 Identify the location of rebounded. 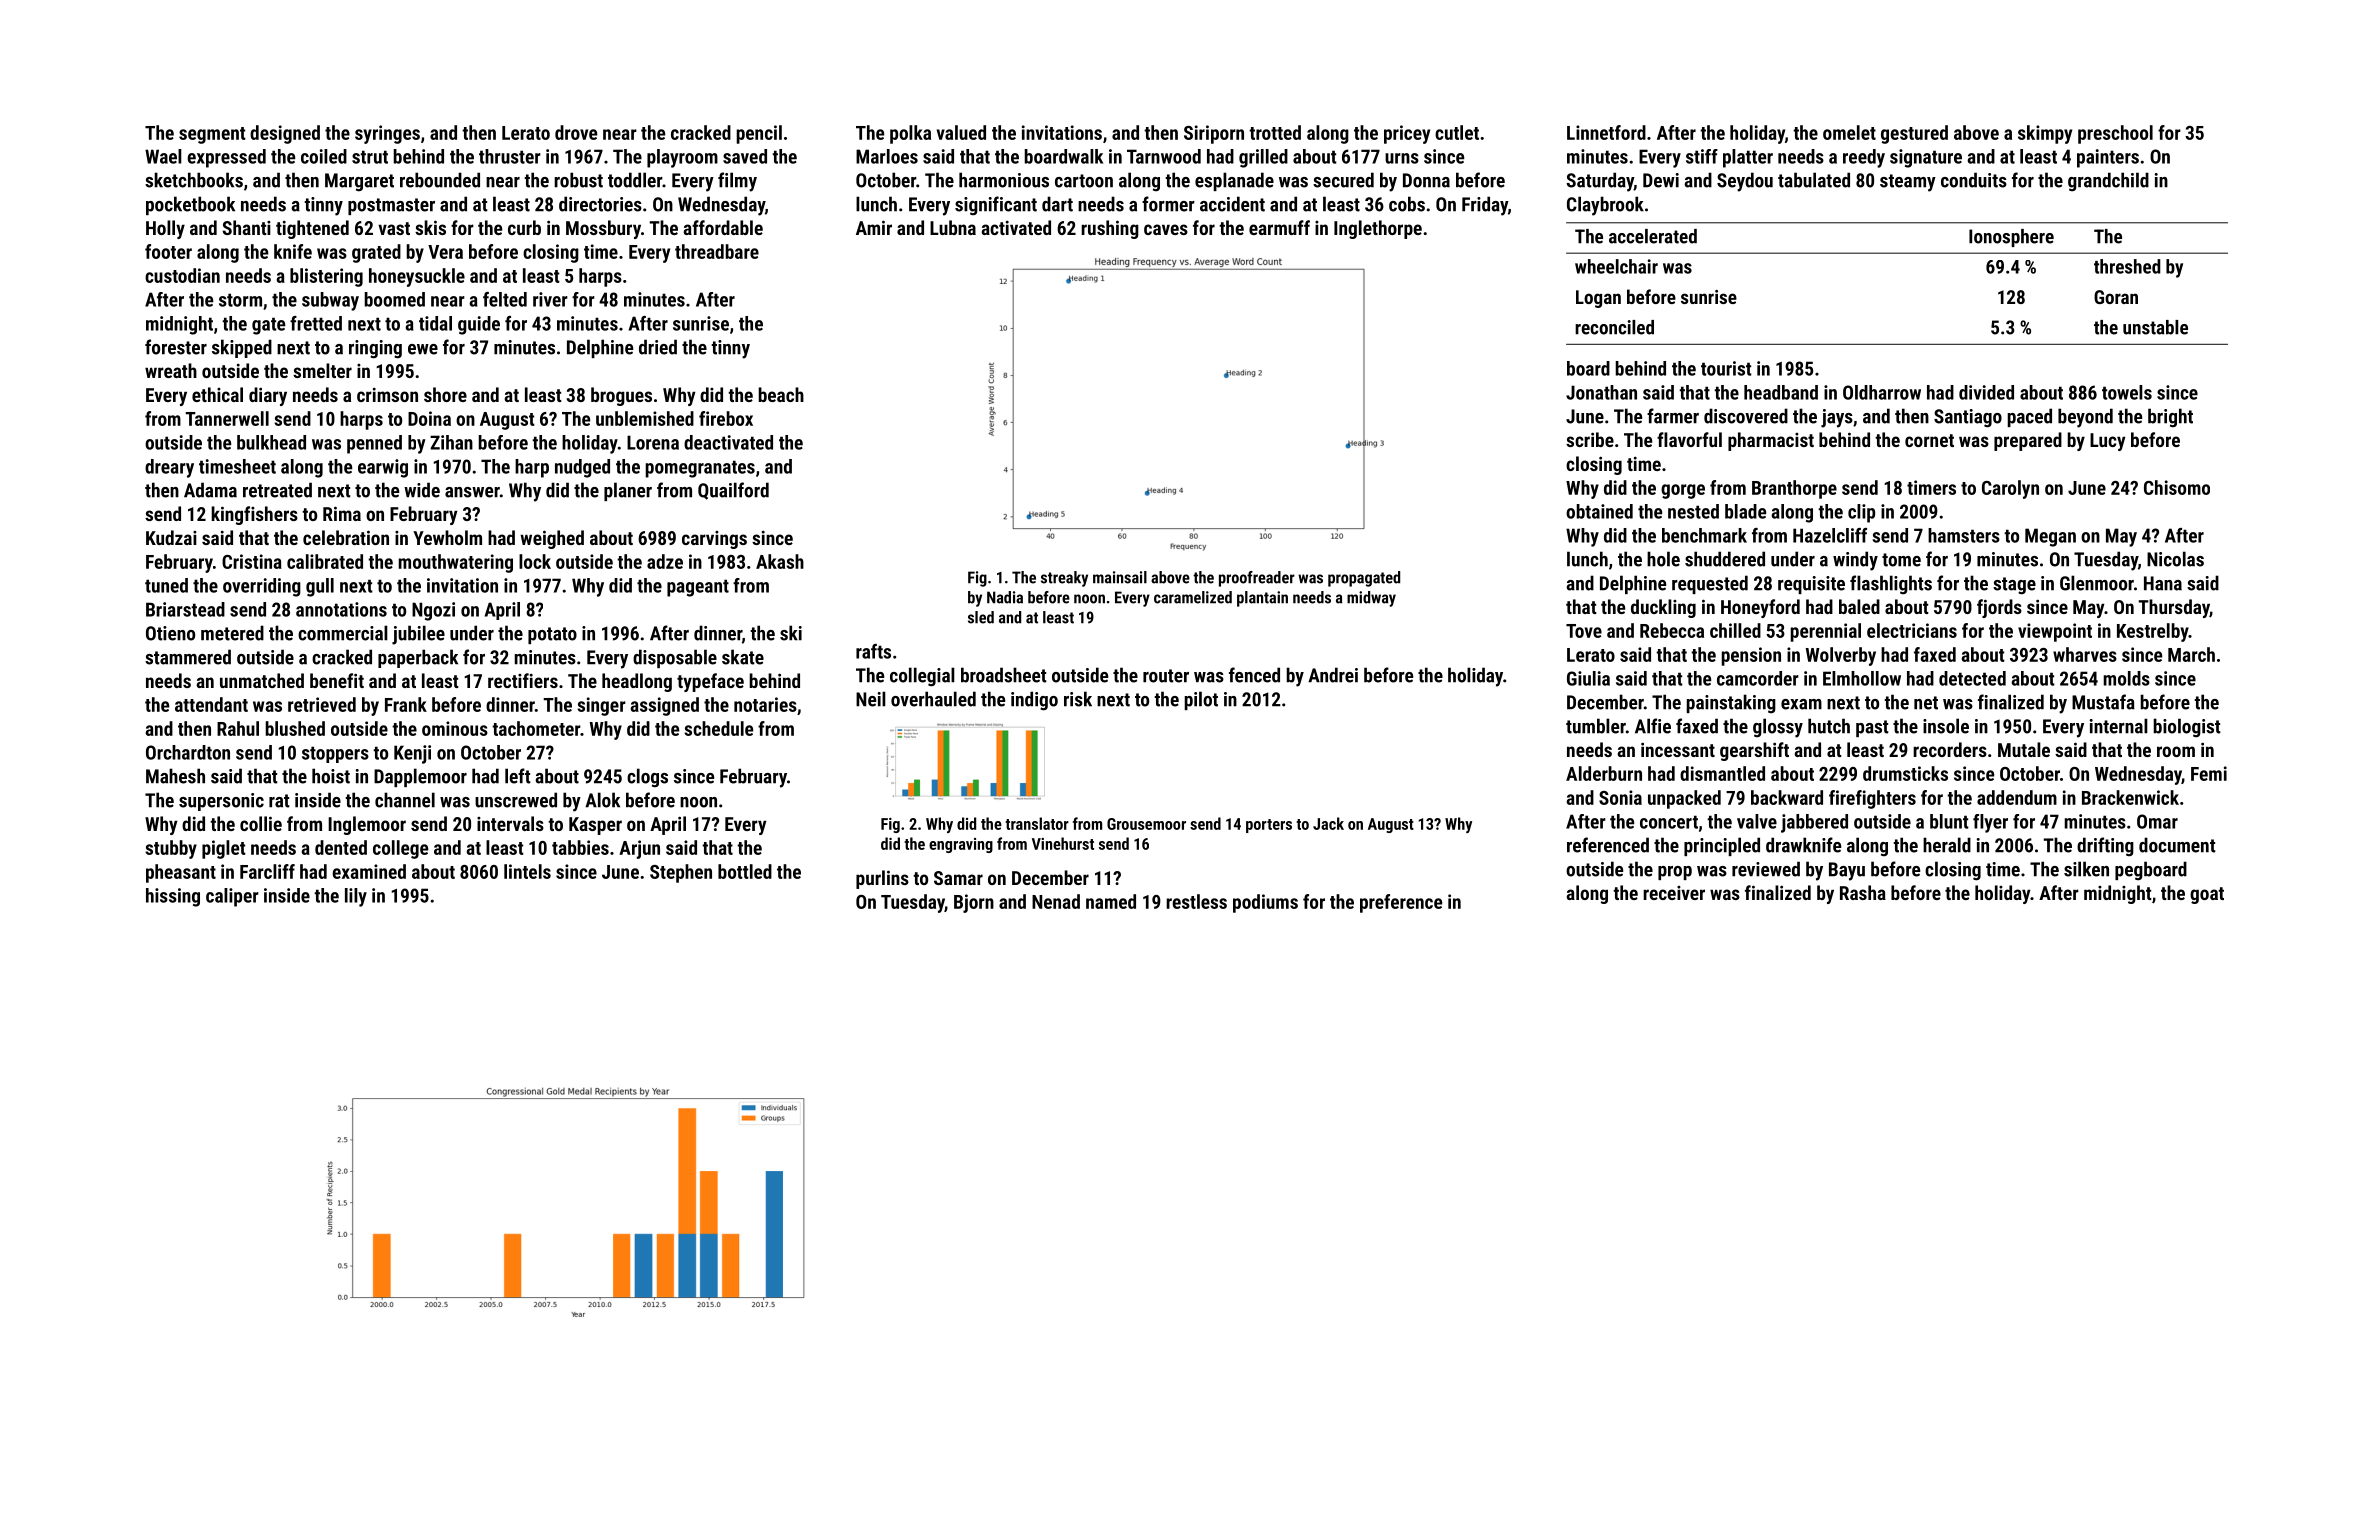
(440, 180).
